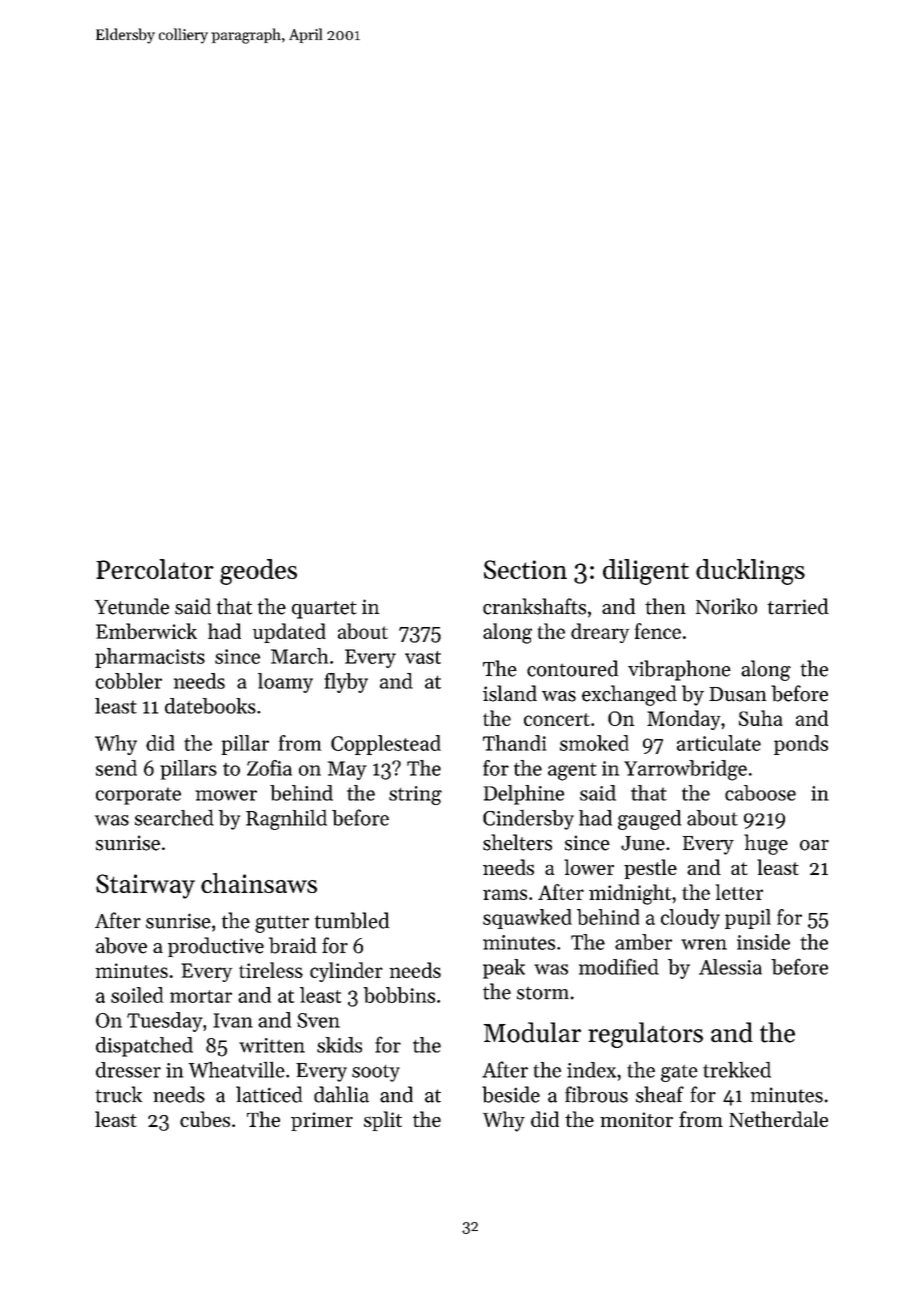 Image resolution: width=924 pixels, height=1311 pixels. I want to click on crankshafts, so click(534, 606).
